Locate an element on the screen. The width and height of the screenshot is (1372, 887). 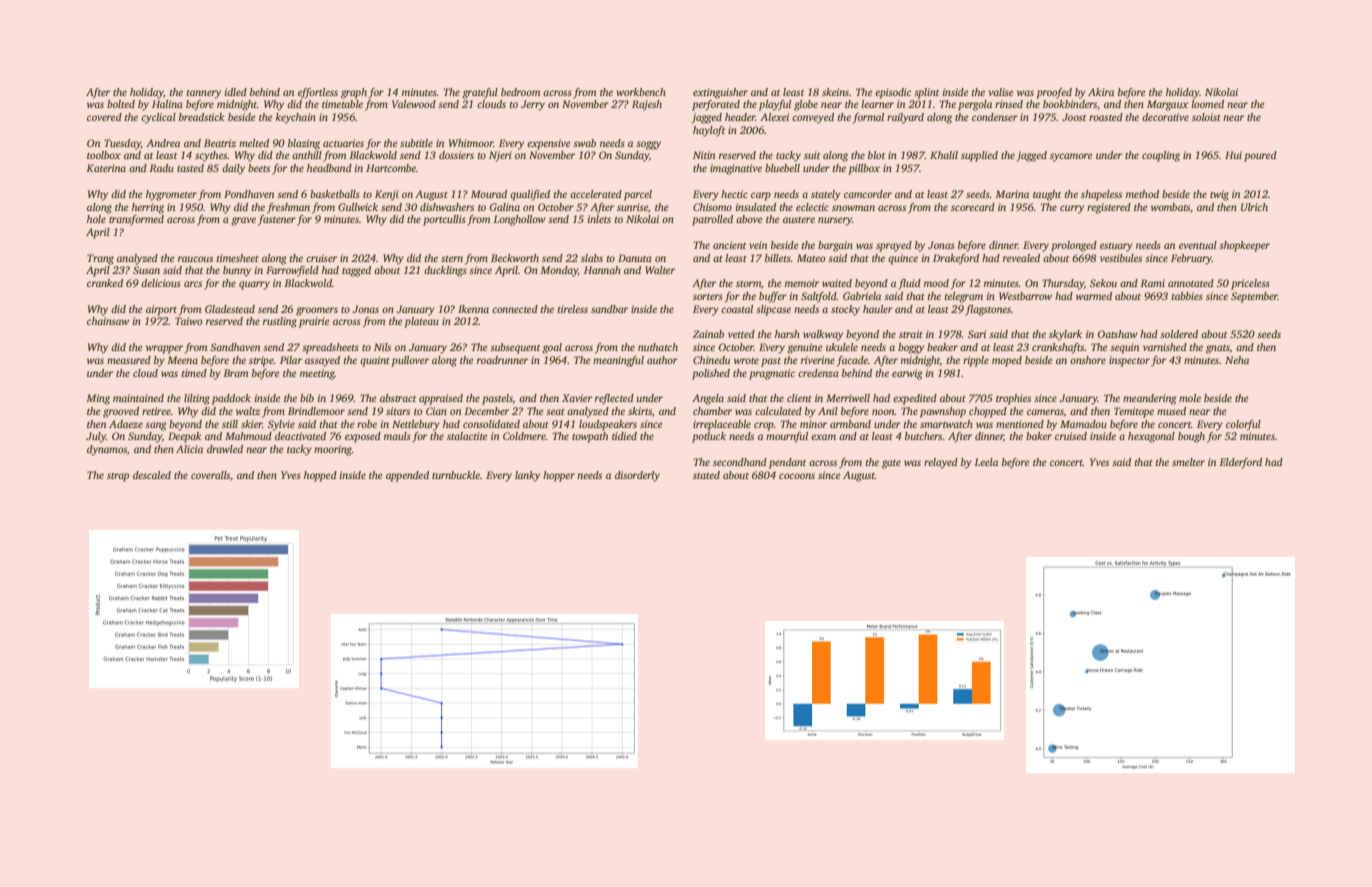
Longhollow is located at coordinates (519, 220).
